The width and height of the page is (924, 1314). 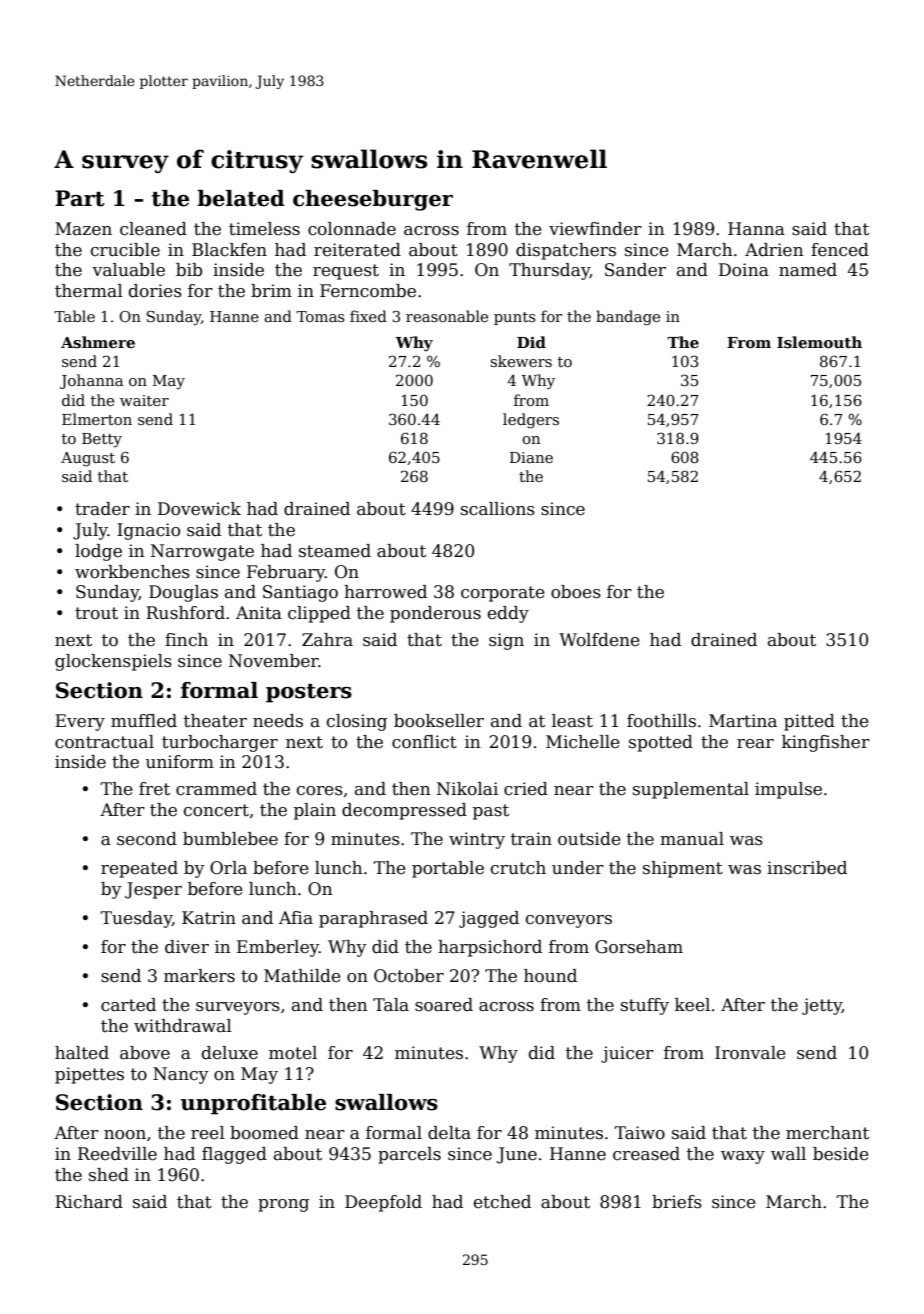 What do you see at coordinates (373, 200) in the page?
I see `cheeseburger` at bounding box center [373, 200].
